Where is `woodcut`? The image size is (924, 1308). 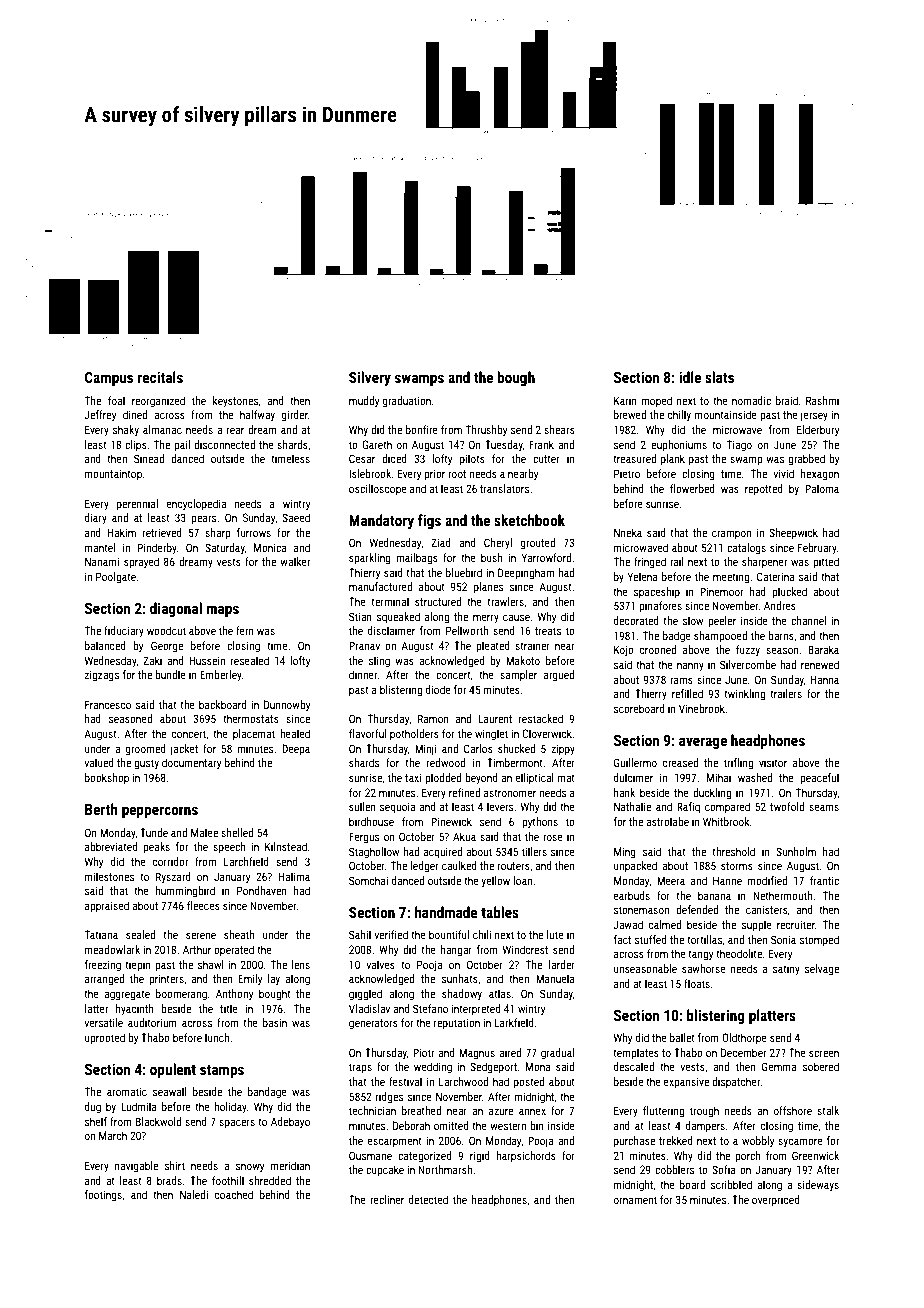 woodcut is located at coordinates (166, 630).
